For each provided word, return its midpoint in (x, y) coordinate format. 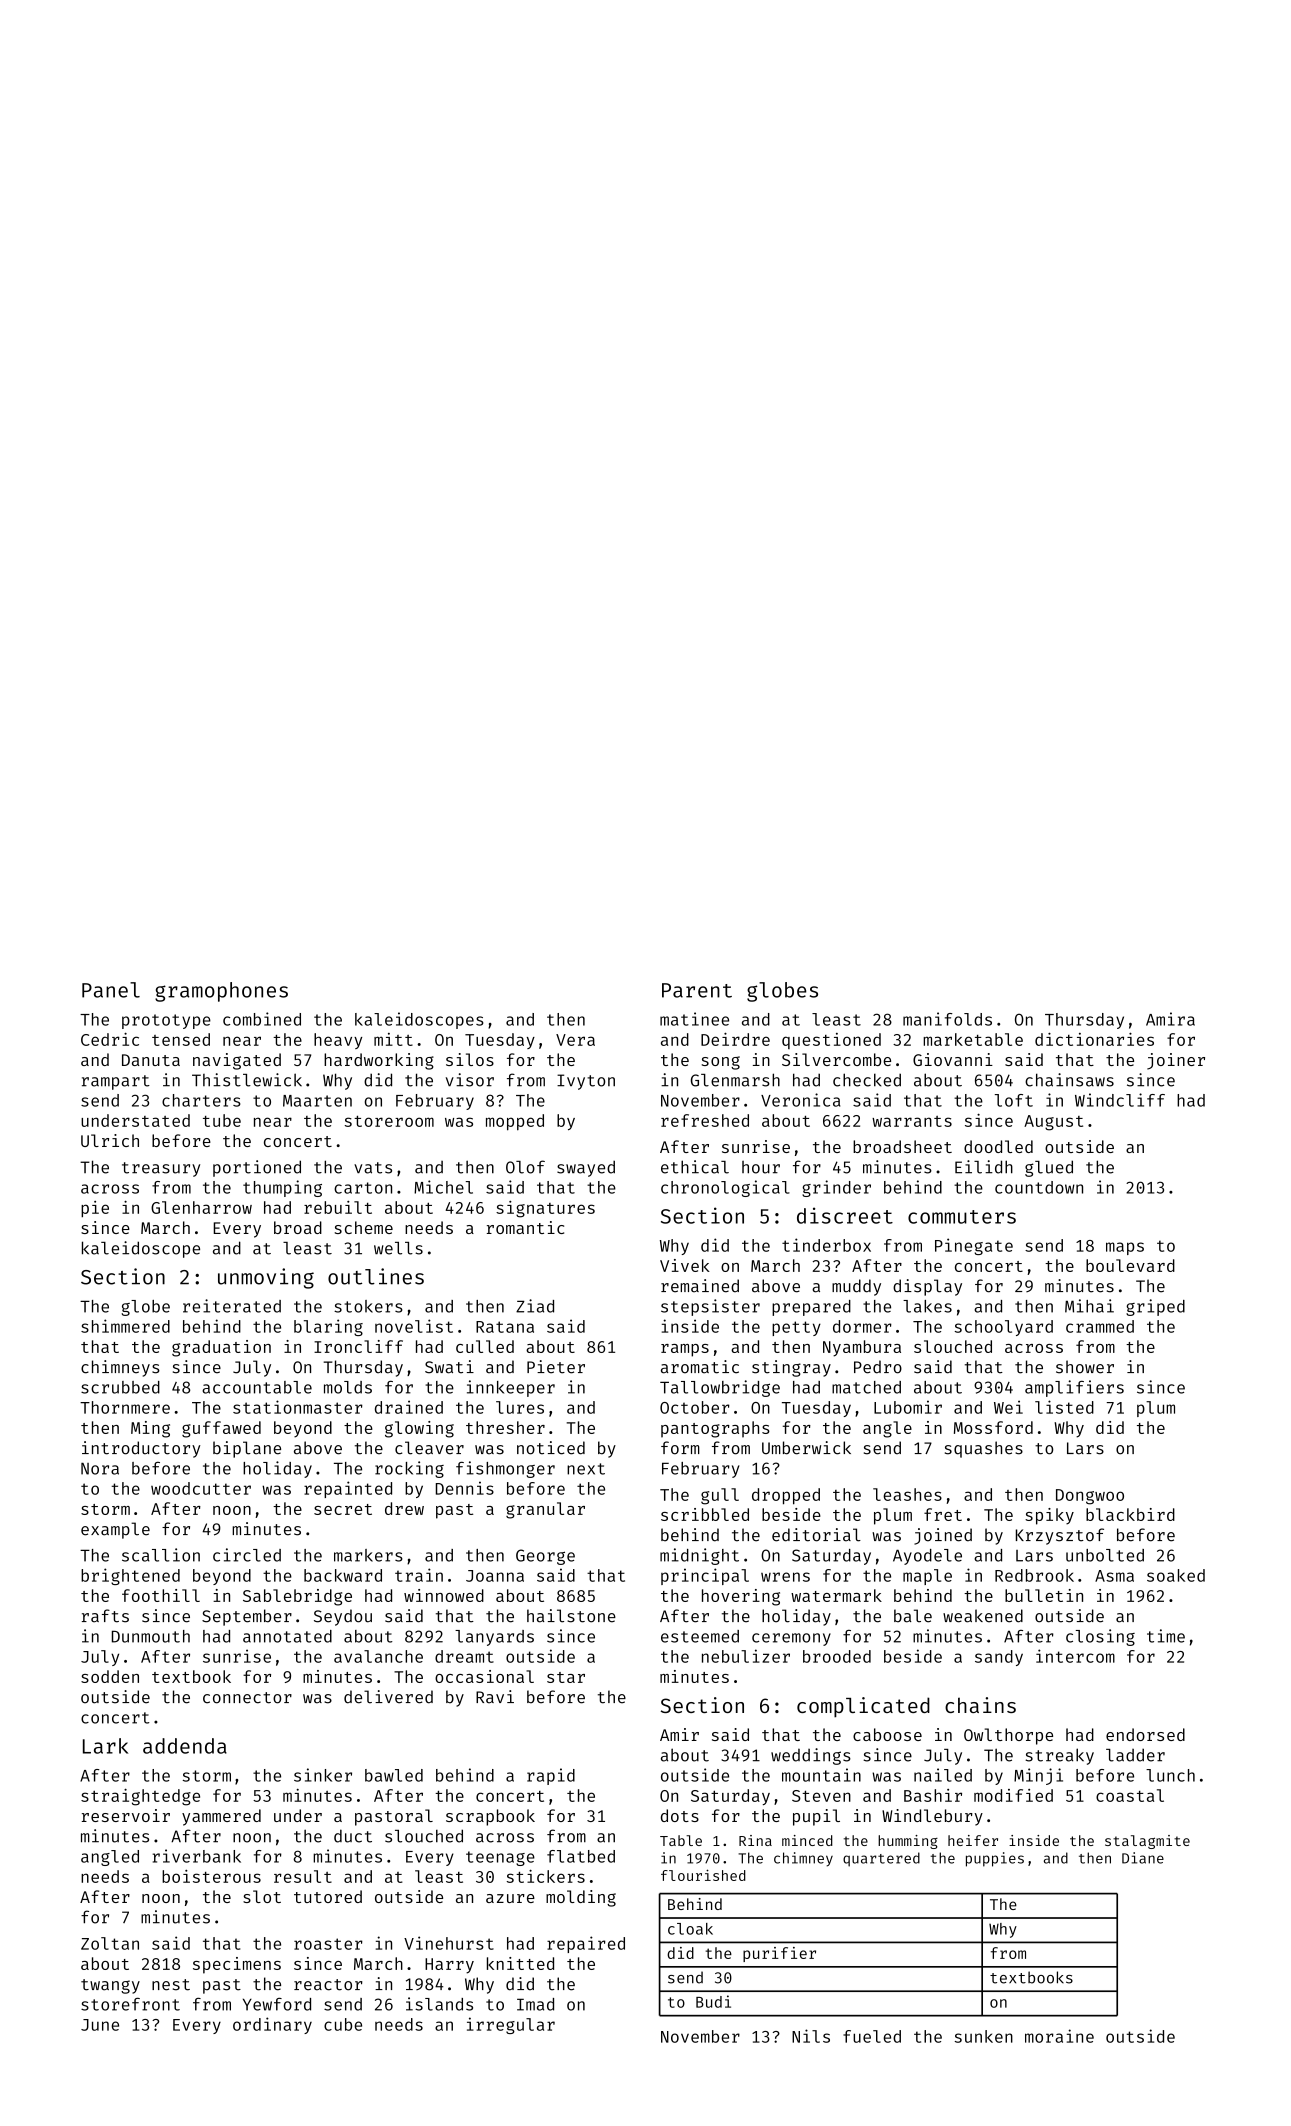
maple (927, 1577)
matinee (694, 1019)
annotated (287, 1636)
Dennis (465, 1488)
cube (343, 2024)
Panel (111, 990)
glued (1049, 1168)
